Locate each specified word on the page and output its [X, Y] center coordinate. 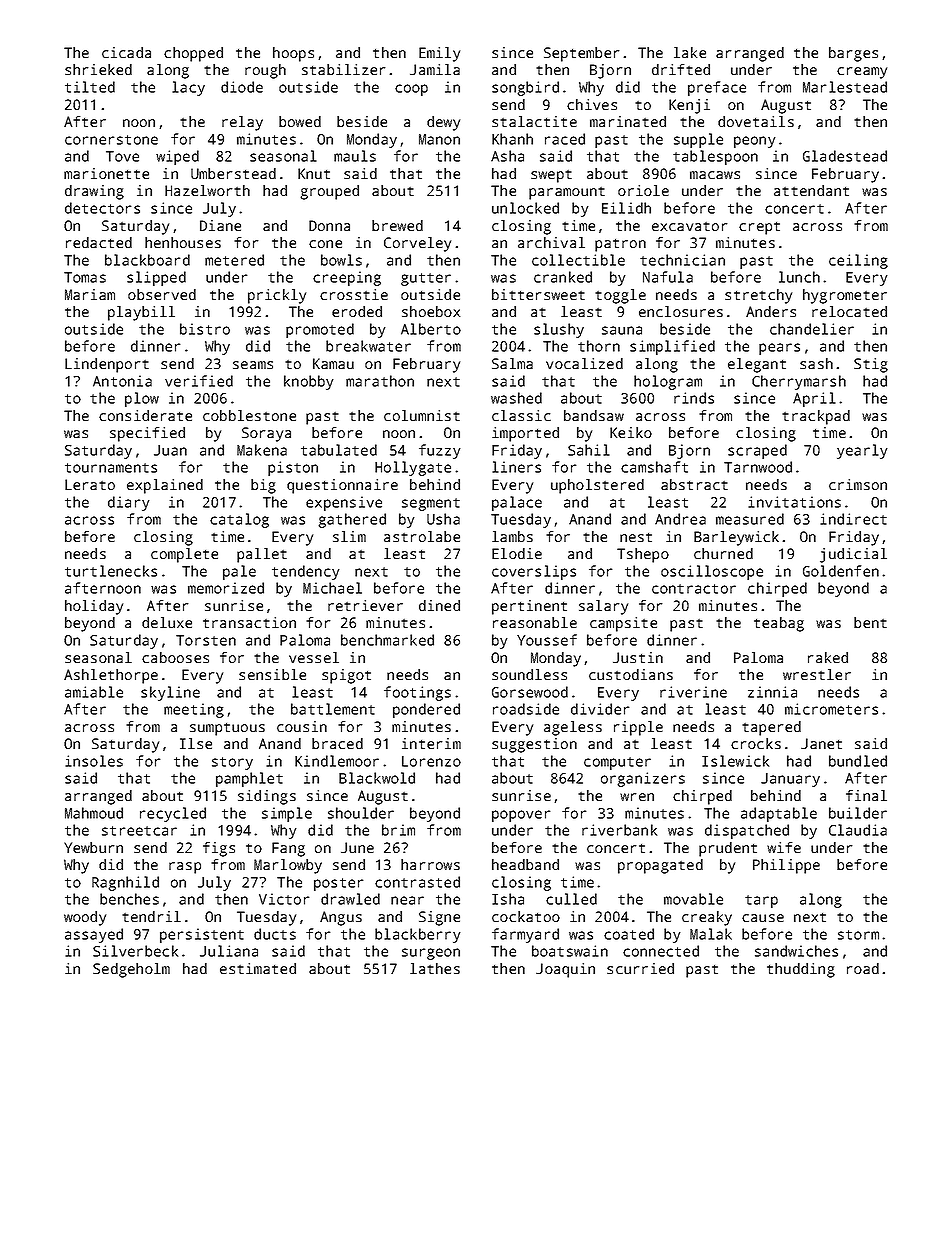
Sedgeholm [131, 970]
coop [411, 90]
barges [853, 54]
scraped [757, 451]
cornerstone [111, 140]
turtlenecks [111, 571]
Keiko [631, 432]
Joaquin [565, 970]
